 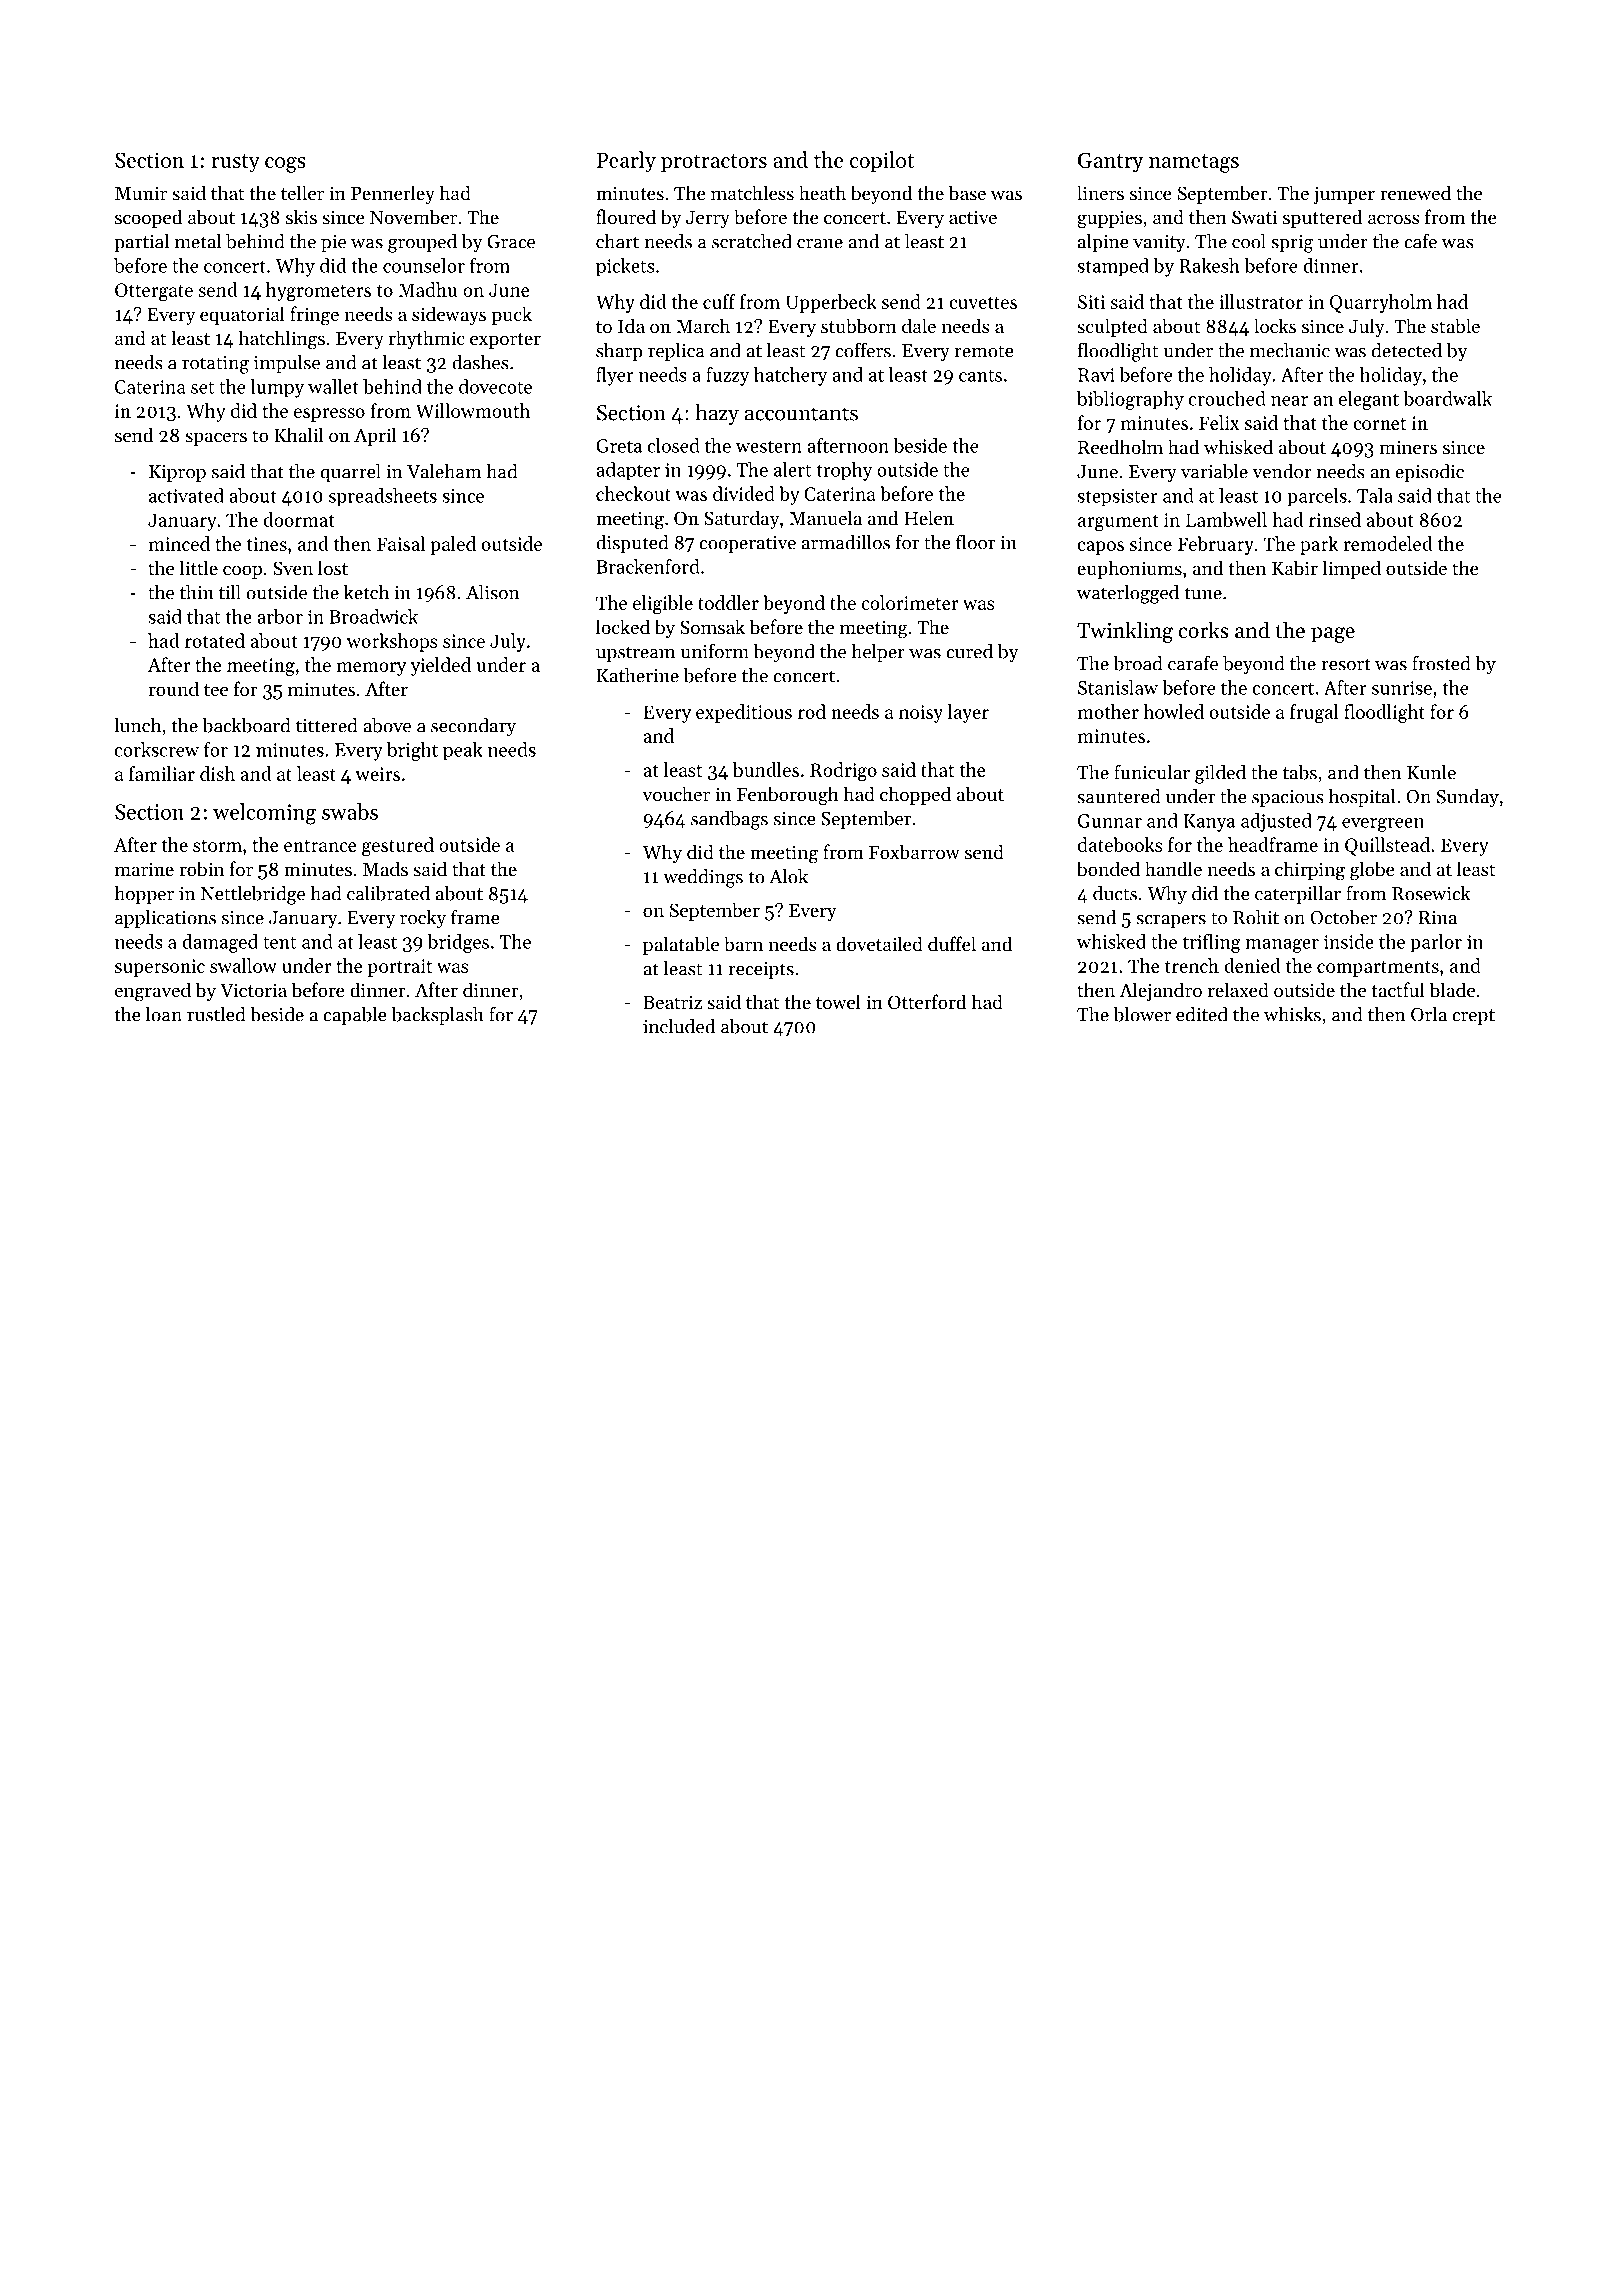 What do you see at coordinates (165, 919) in the page?
I see `applications` at bounding box center [165, 919].
